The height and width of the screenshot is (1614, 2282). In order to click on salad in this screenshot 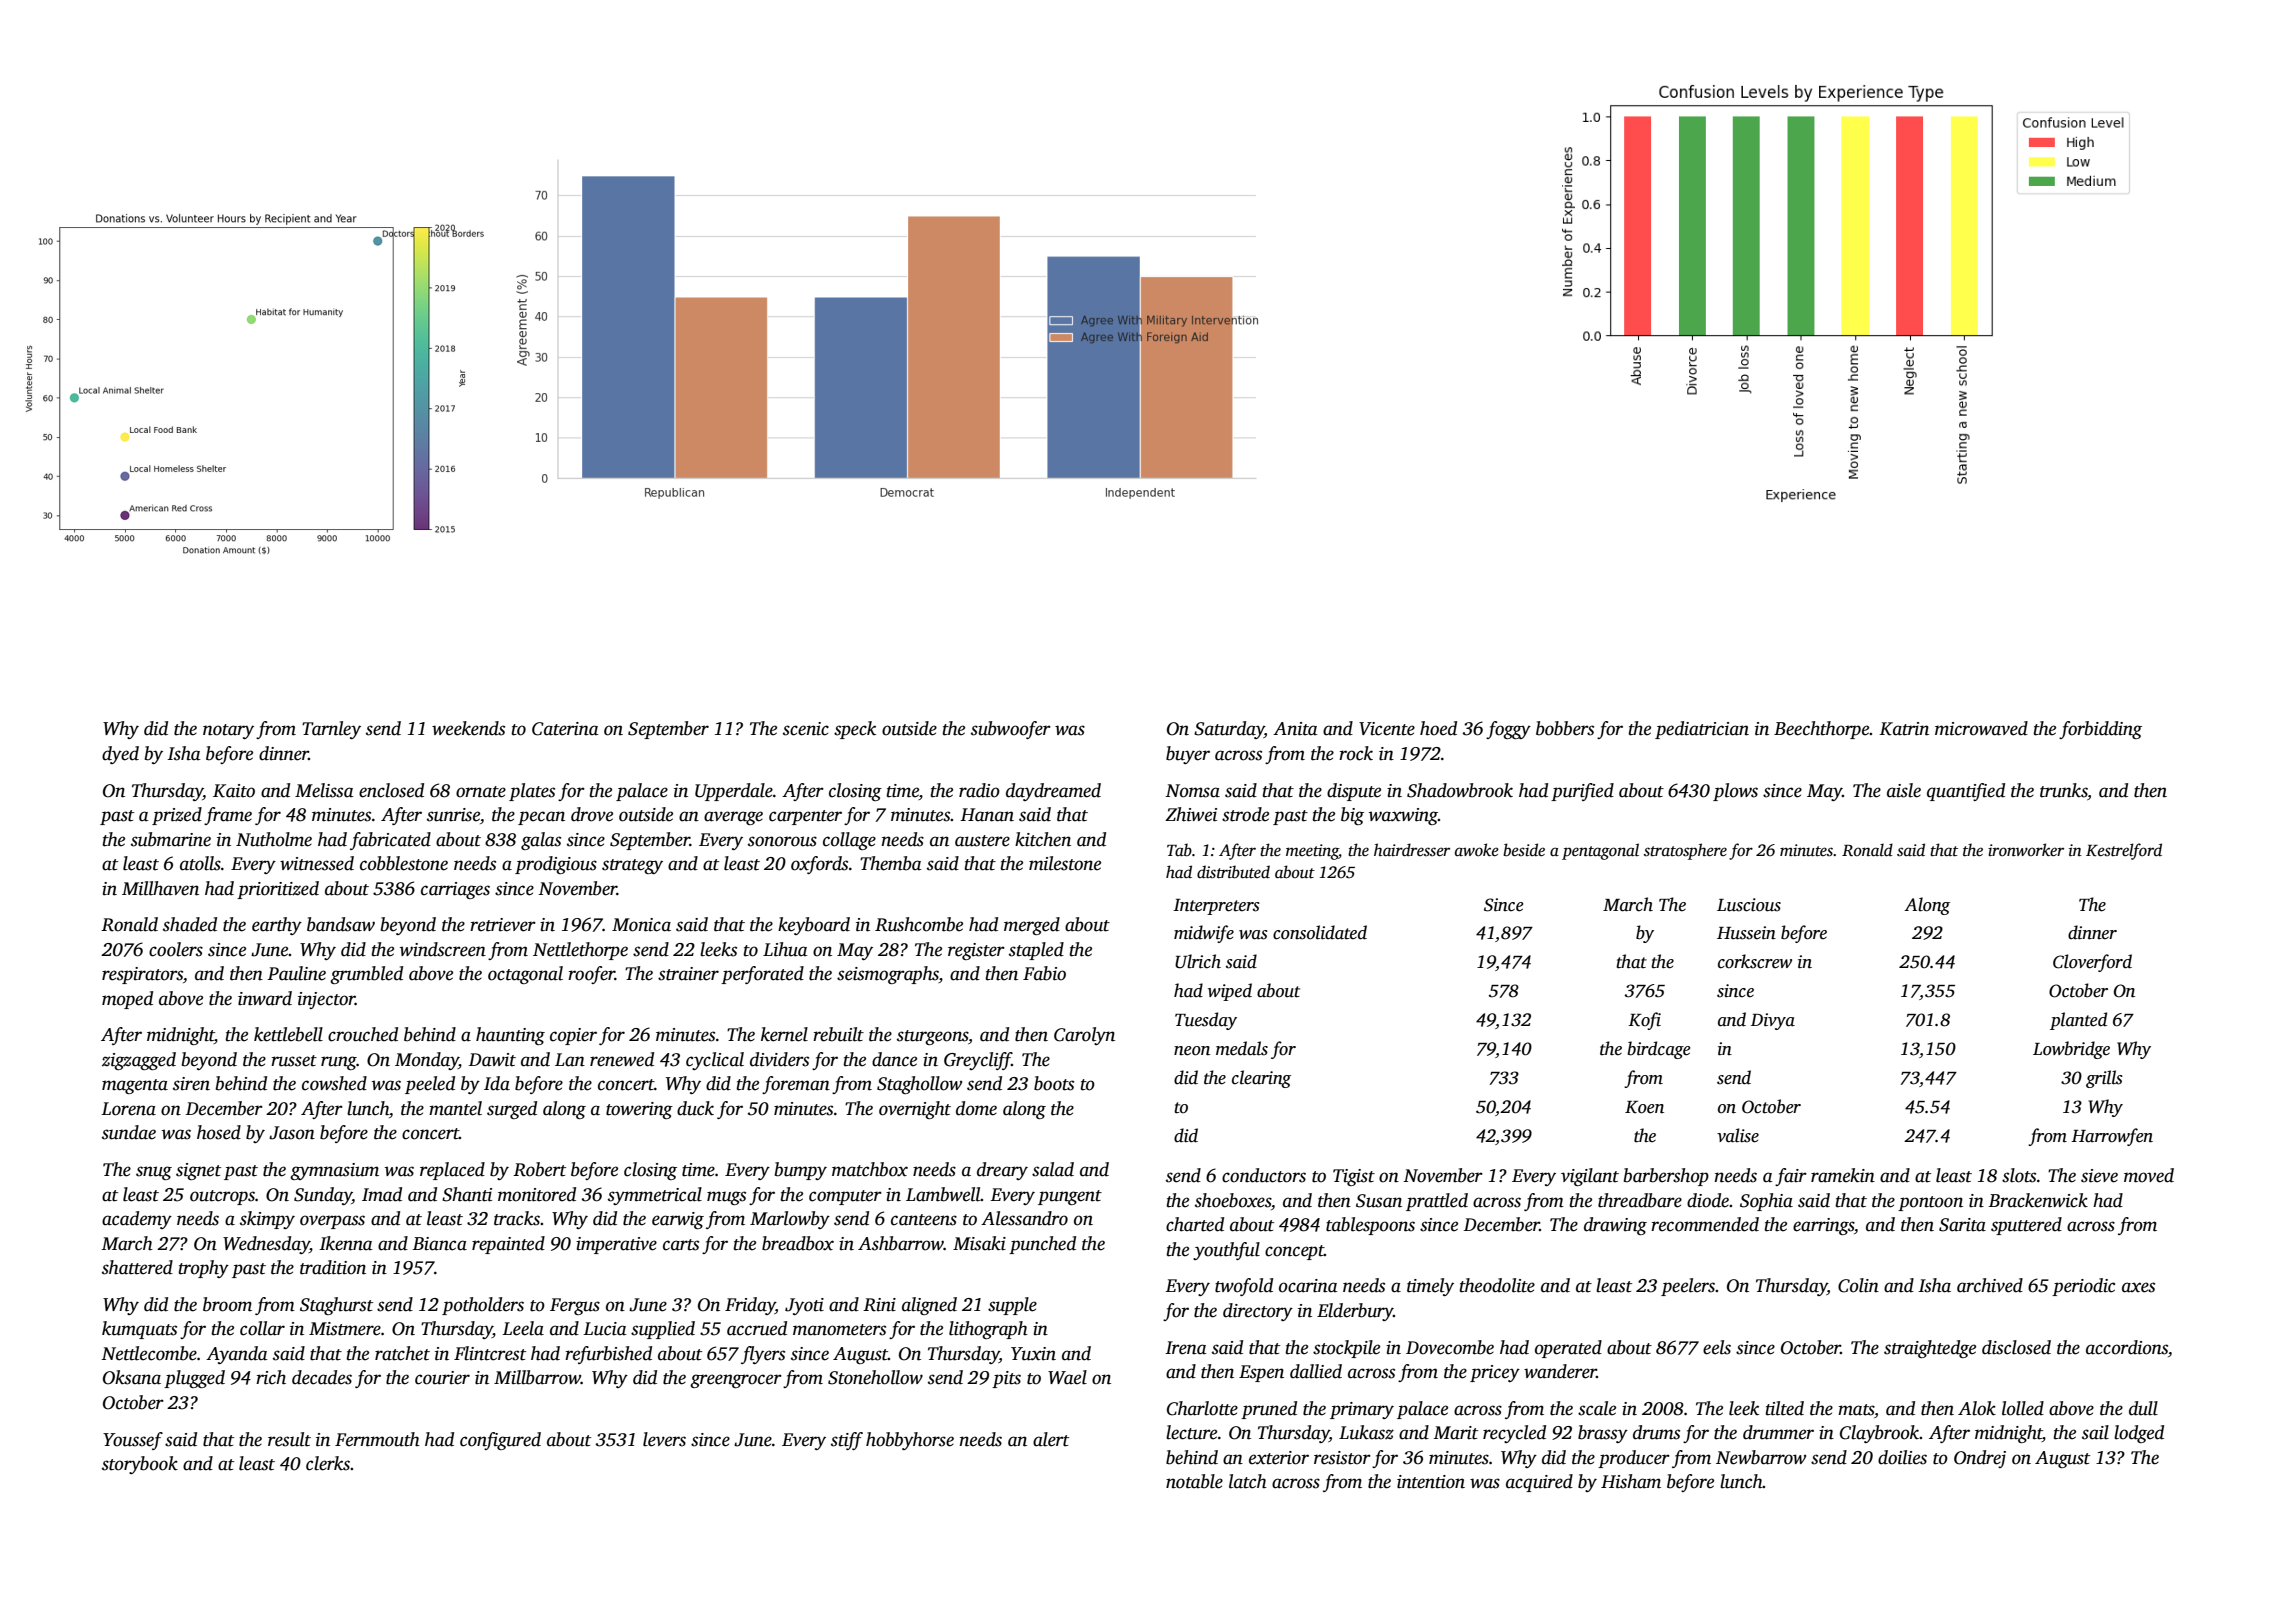, I will do `click(1053, 1169)`.
